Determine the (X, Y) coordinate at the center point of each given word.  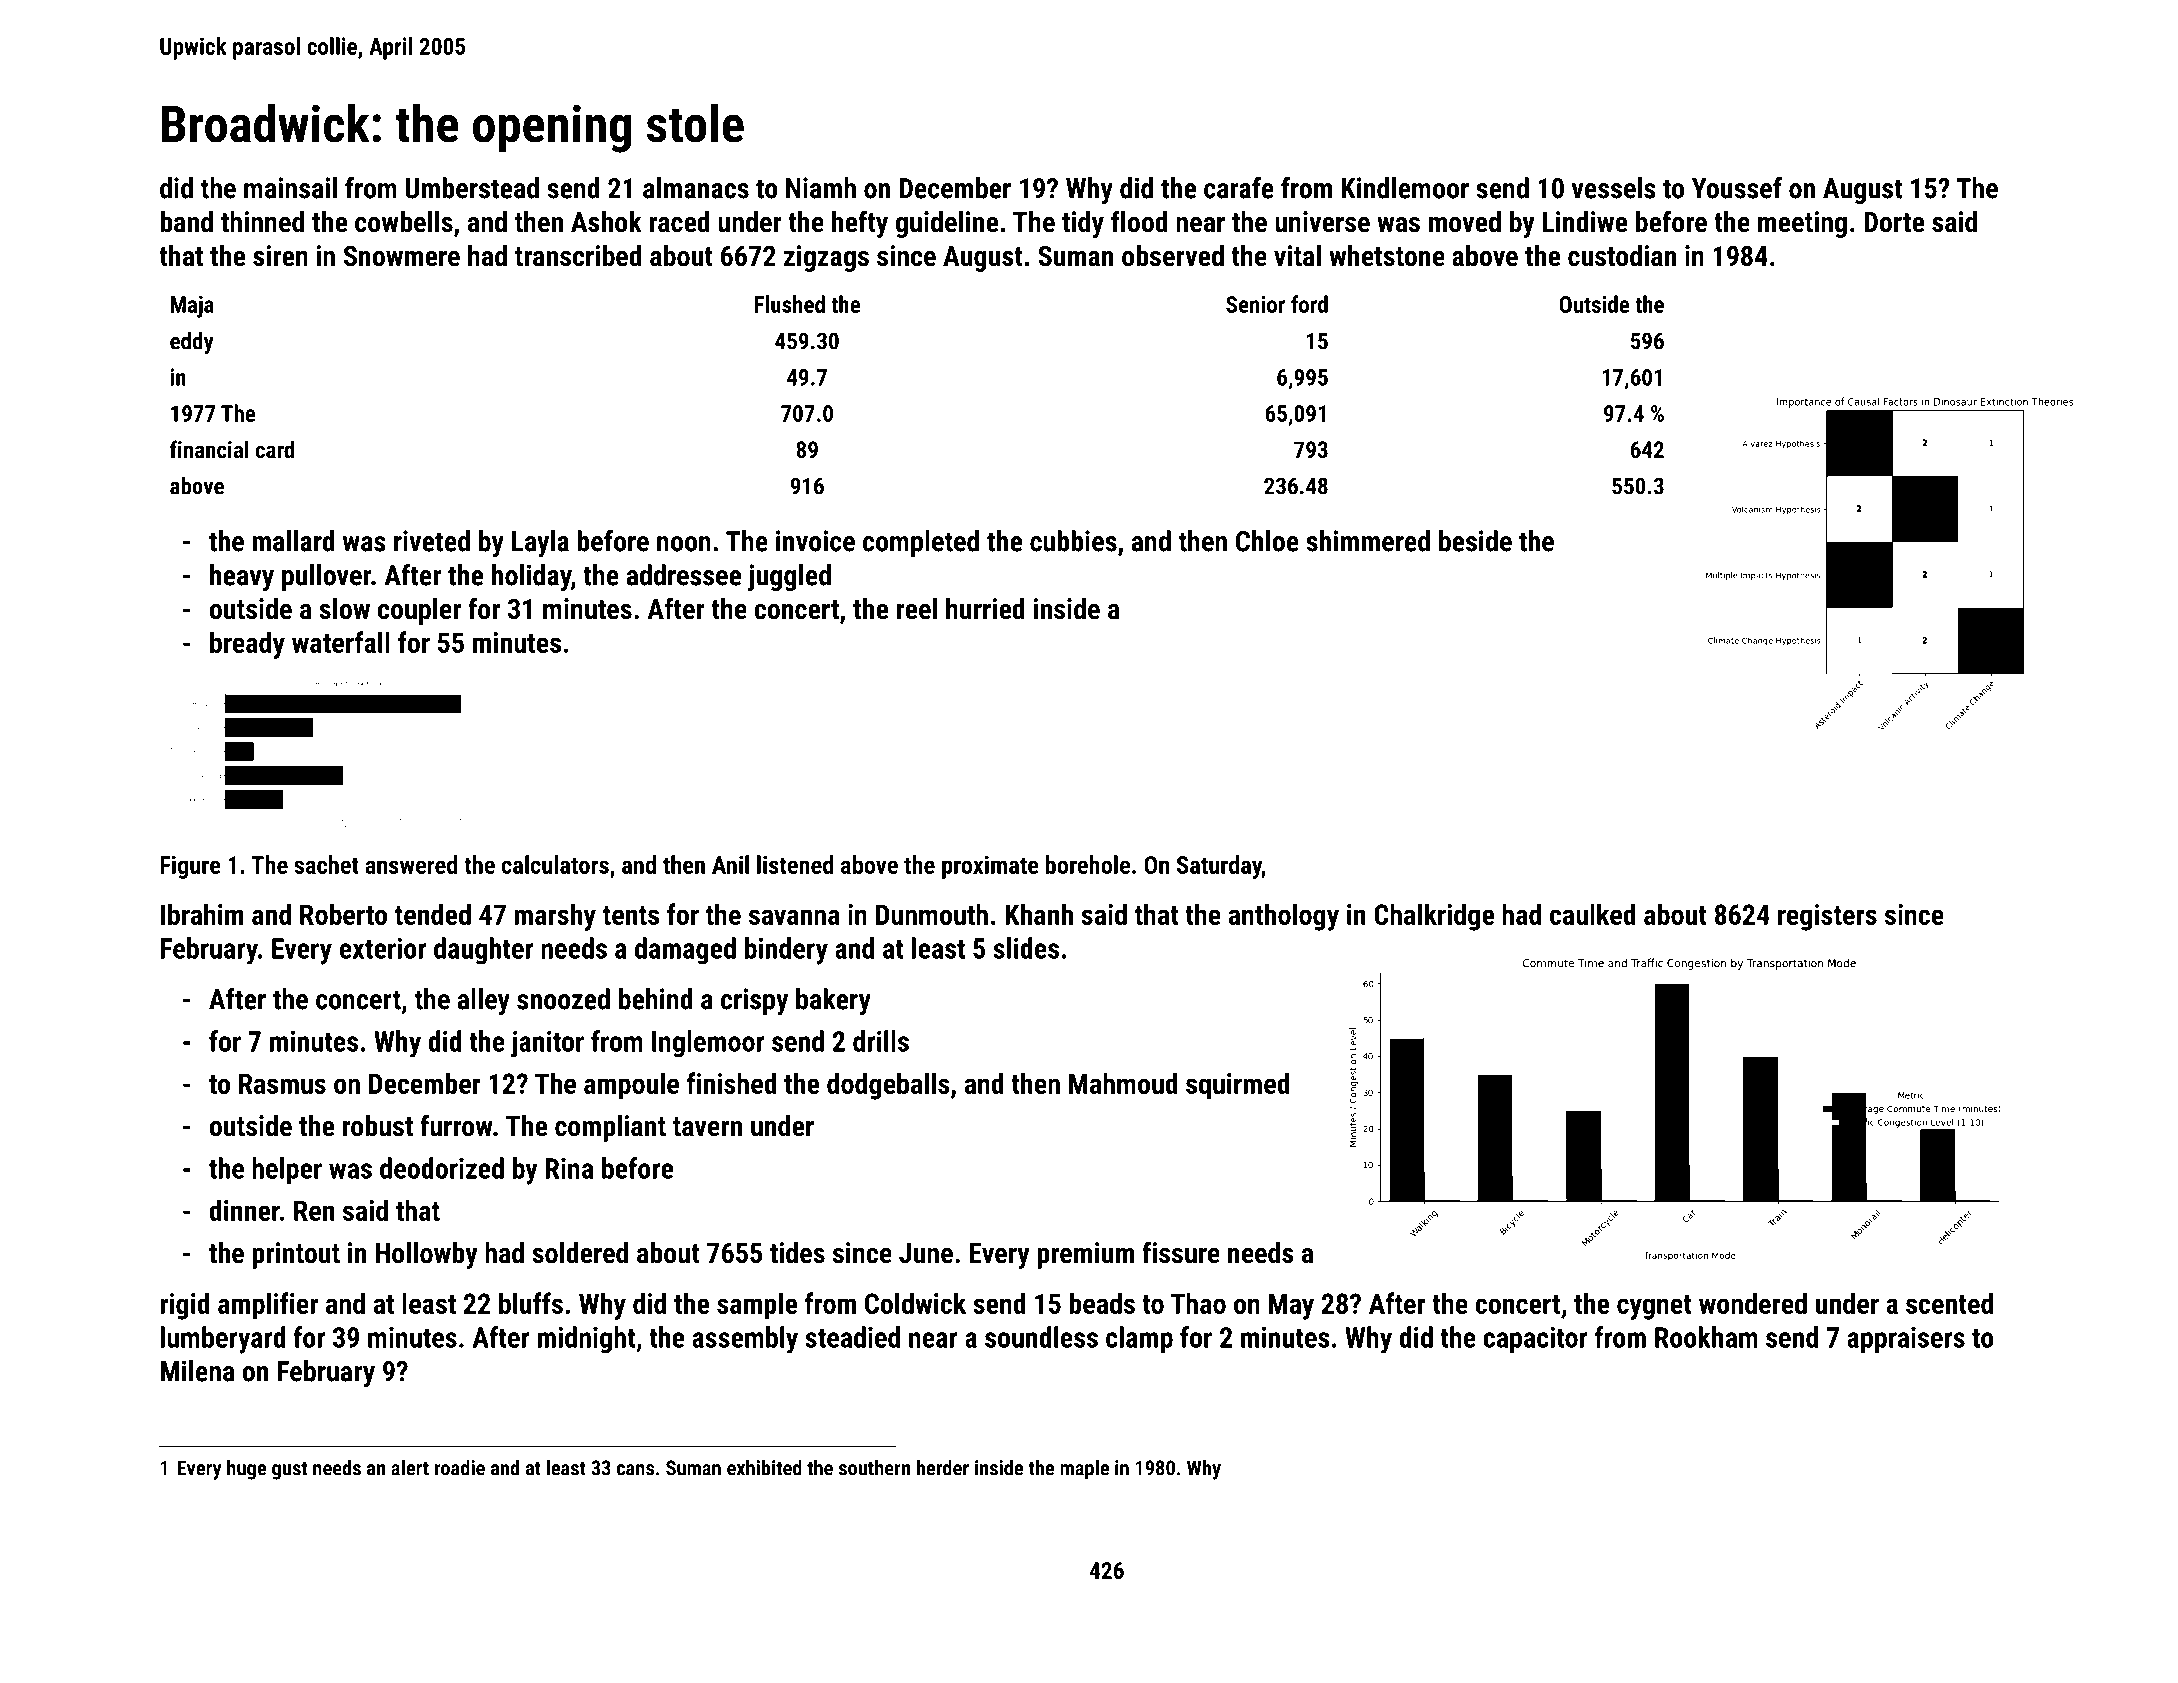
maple (1084, 1470)
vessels (1614, 188)
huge (246, 1470)
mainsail (290, 188)
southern (874, 1468)
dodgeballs (888, 1086)
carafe (1239, 188)
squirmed (1238, 1086)
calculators (555, 864)
